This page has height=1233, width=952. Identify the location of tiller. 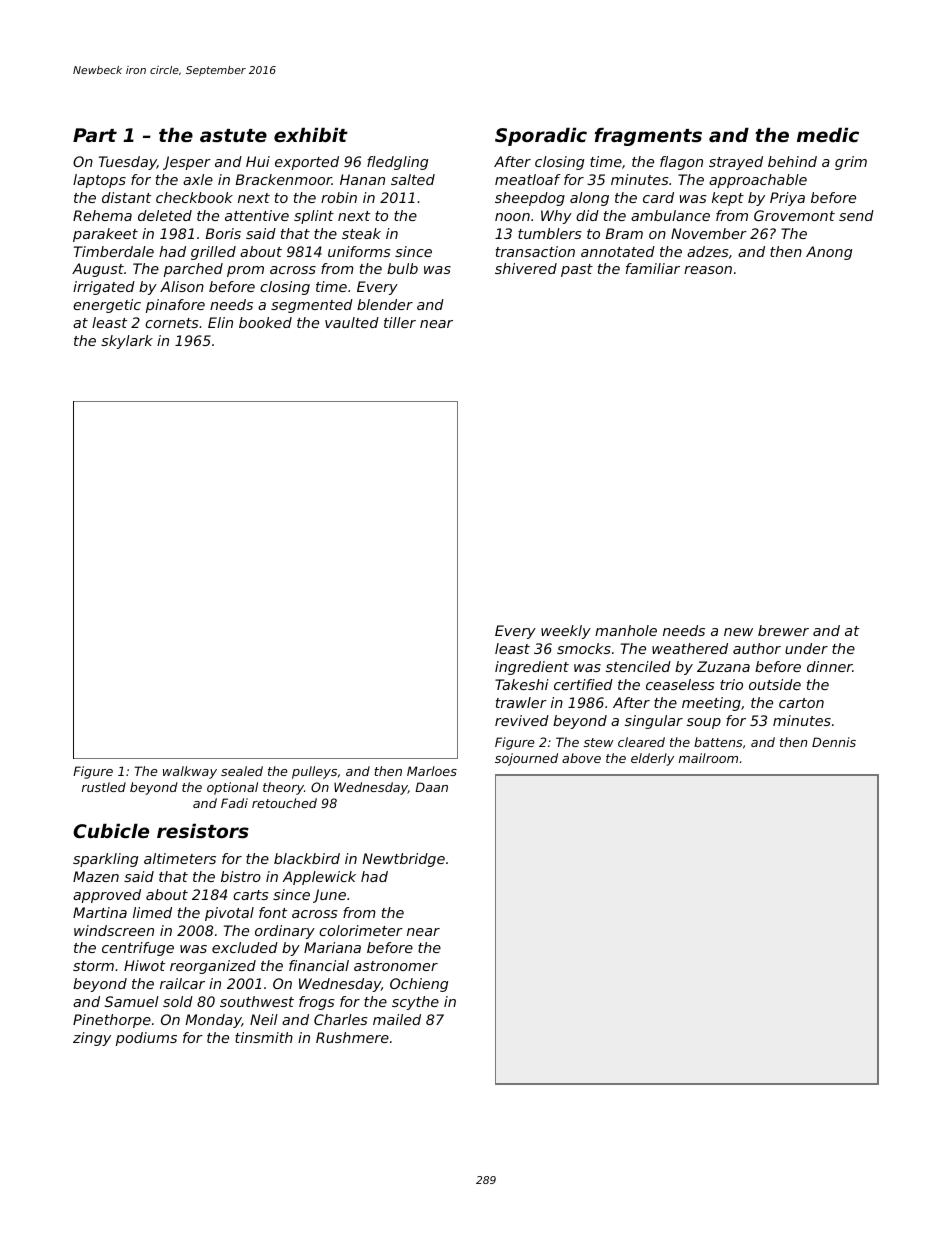
(400, 322).
